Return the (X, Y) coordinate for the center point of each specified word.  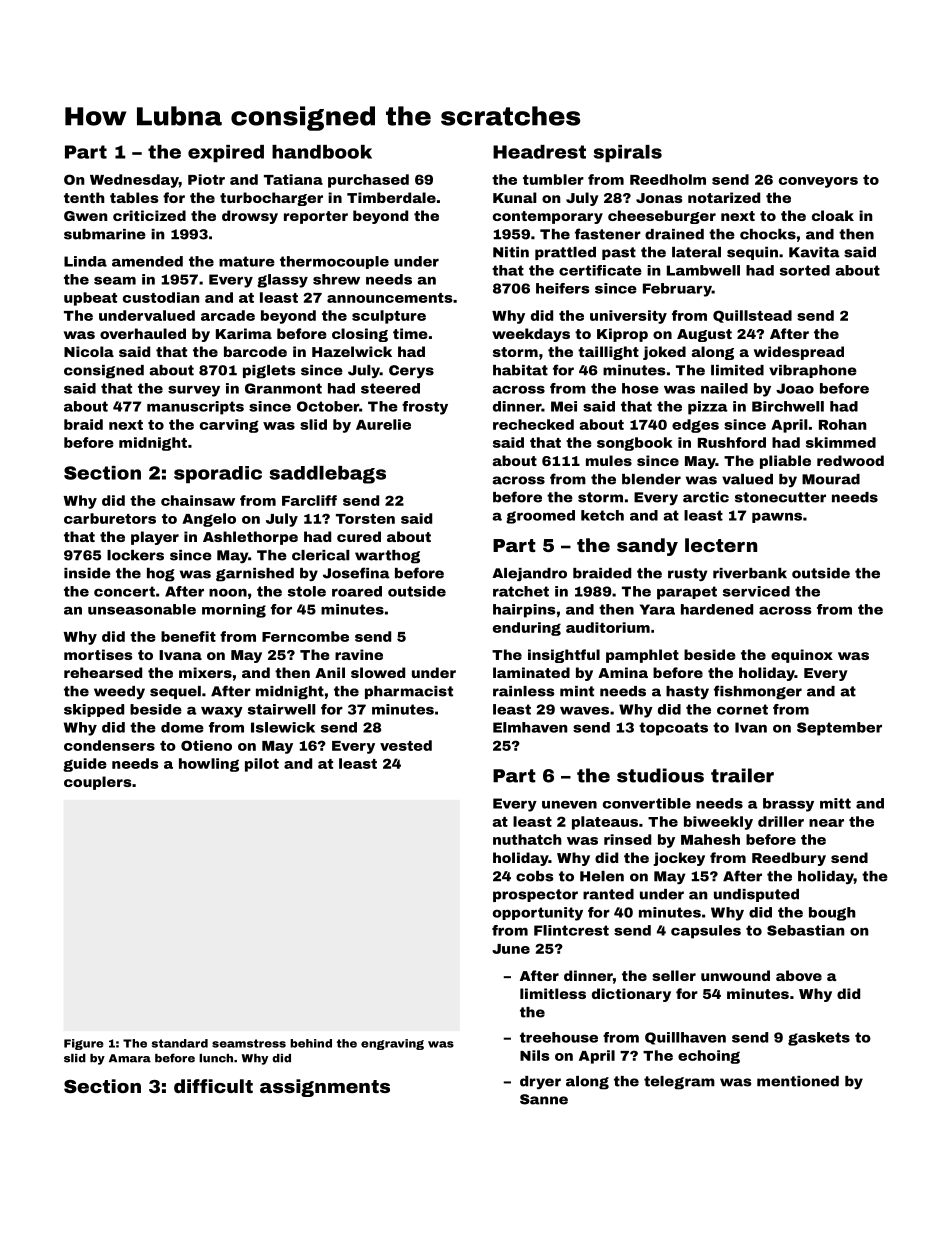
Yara (657, 609)
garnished (255, 575)
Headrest (539, 152)
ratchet (521, 591)
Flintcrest (571, 930)
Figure (84, 1044)
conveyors (818, 182)
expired (226, 153)
